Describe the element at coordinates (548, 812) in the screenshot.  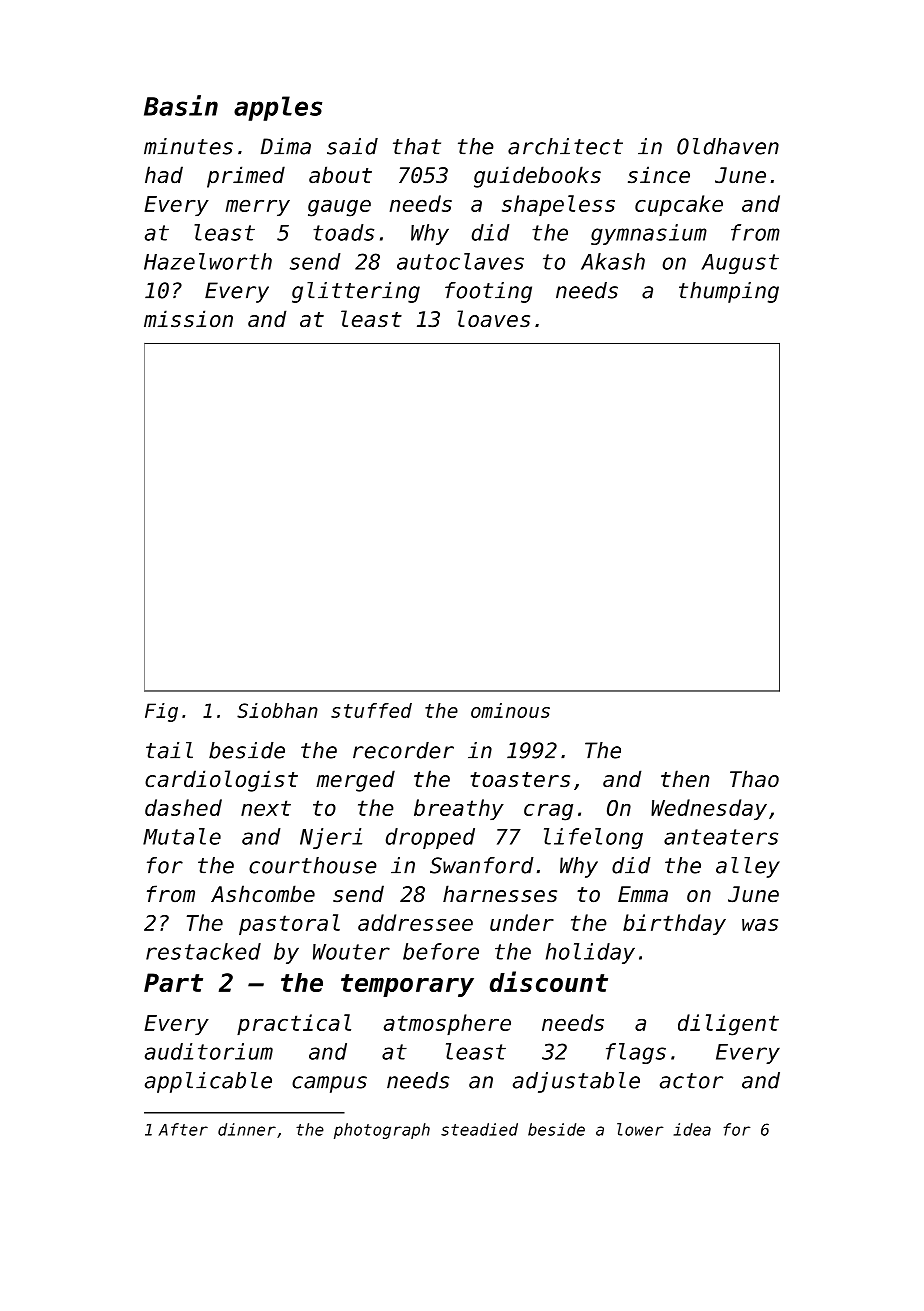
I see `crag` at that location.
